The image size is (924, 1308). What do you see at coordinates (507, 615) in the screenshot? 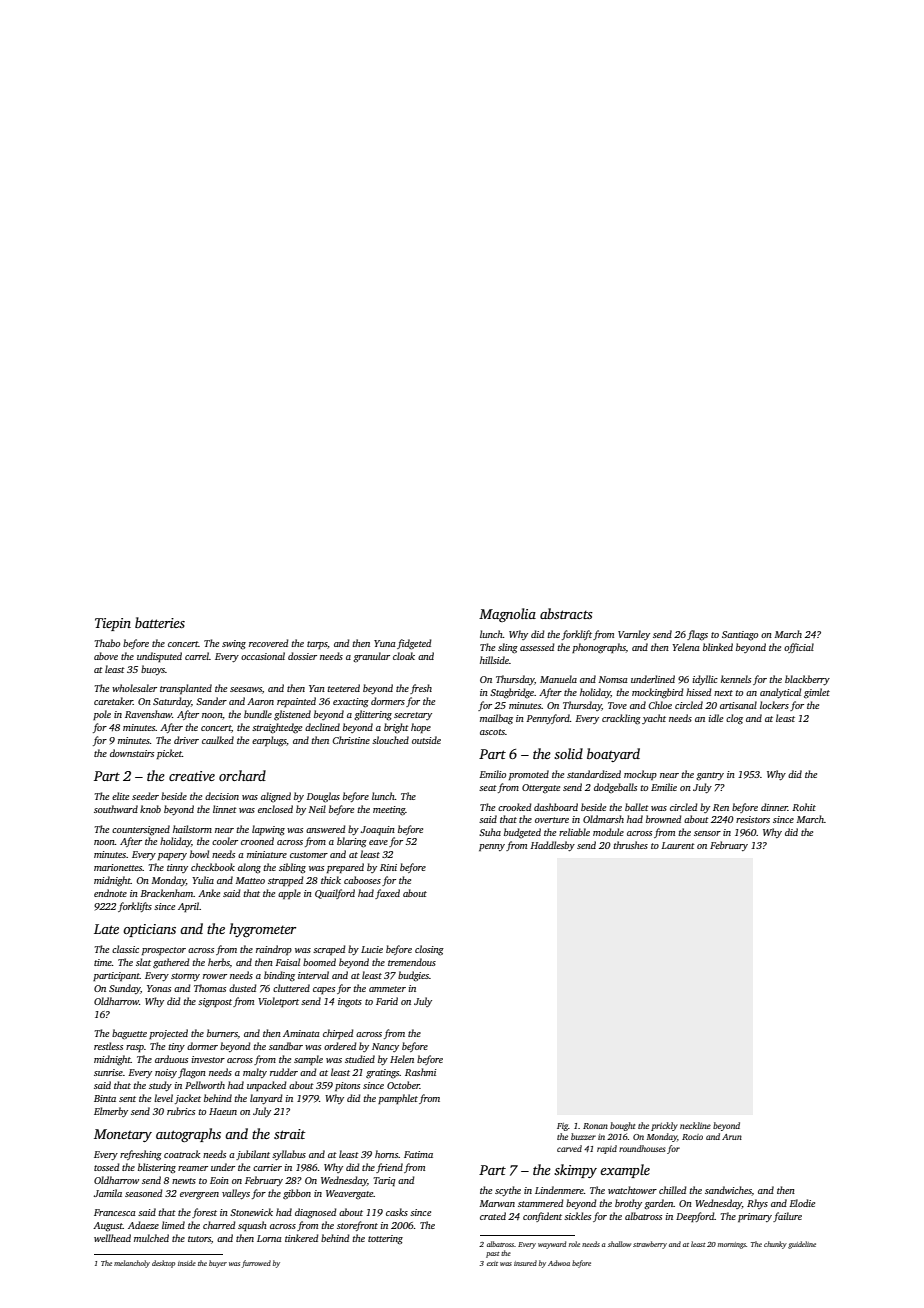
I see `Magnolia` at bounding box center [507, 615].
